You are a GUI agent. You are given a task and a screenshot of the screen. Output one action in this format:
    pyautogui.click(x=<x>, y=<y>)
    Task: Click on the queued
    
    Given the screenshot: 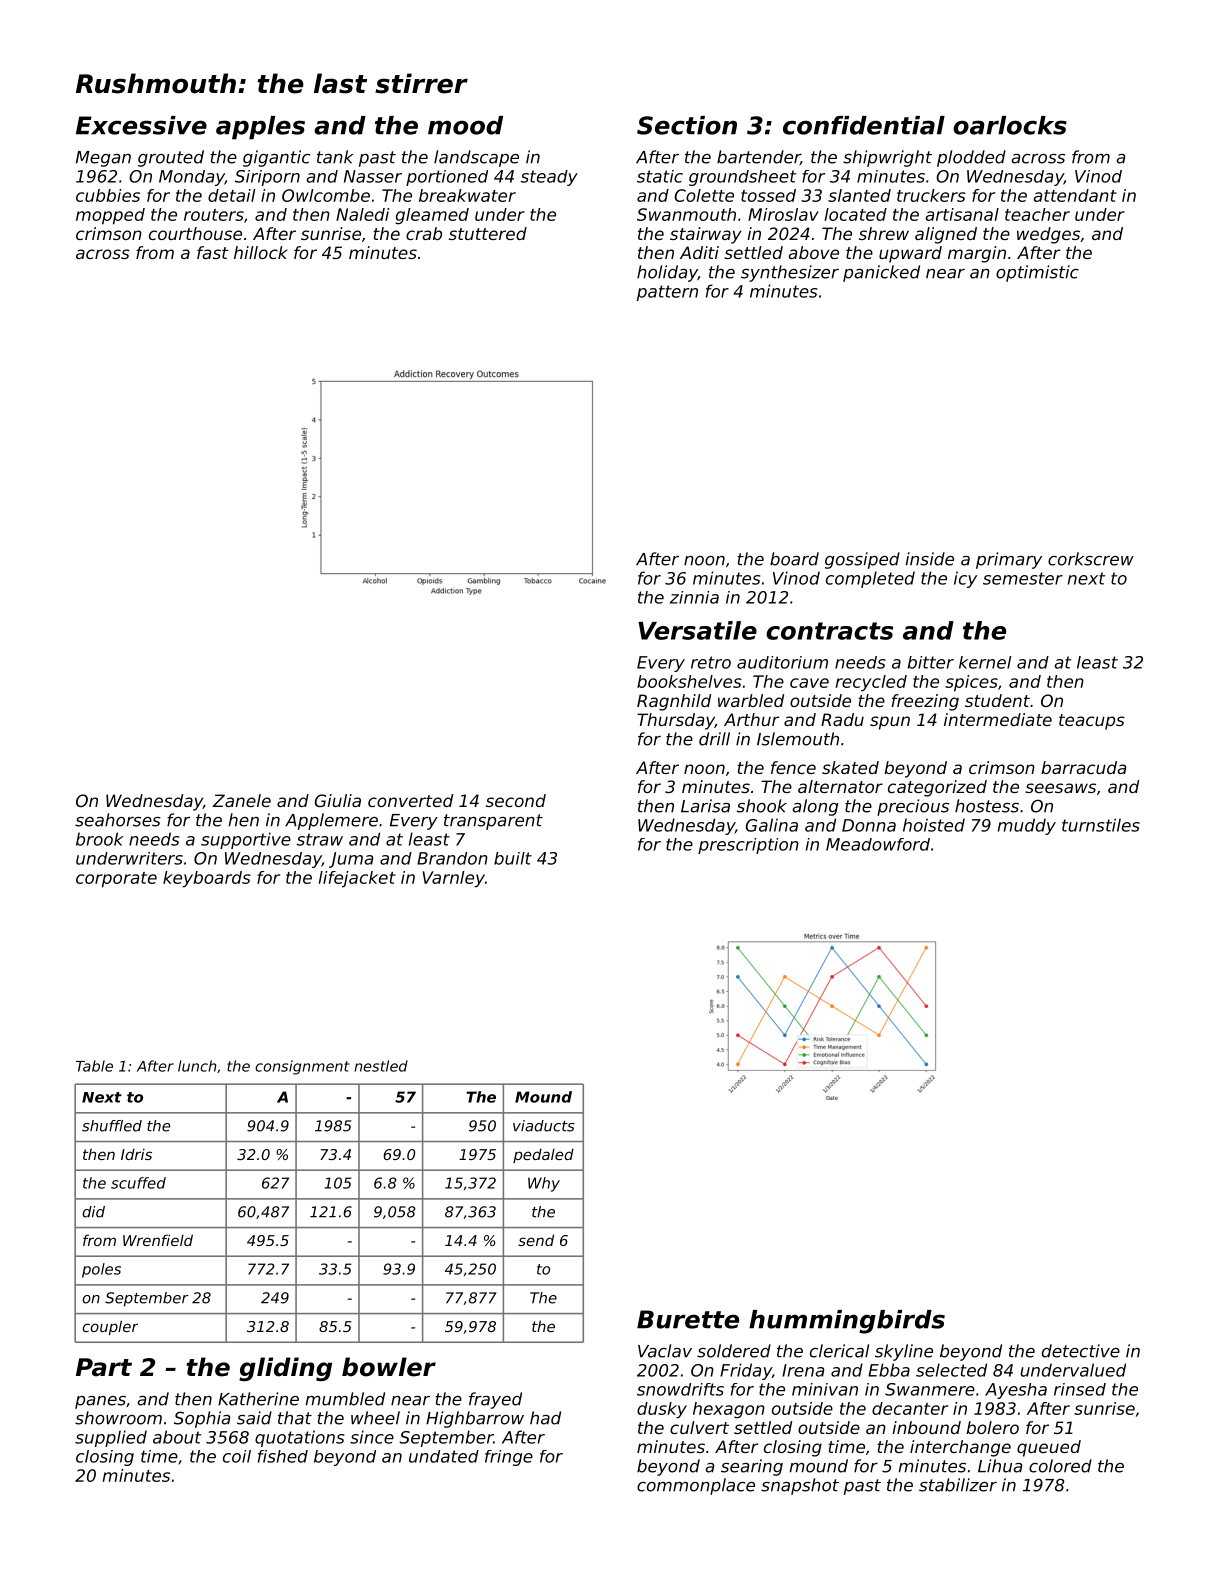 What is the action you would take?
    pyautogui.click(x=1049, y=1448)
